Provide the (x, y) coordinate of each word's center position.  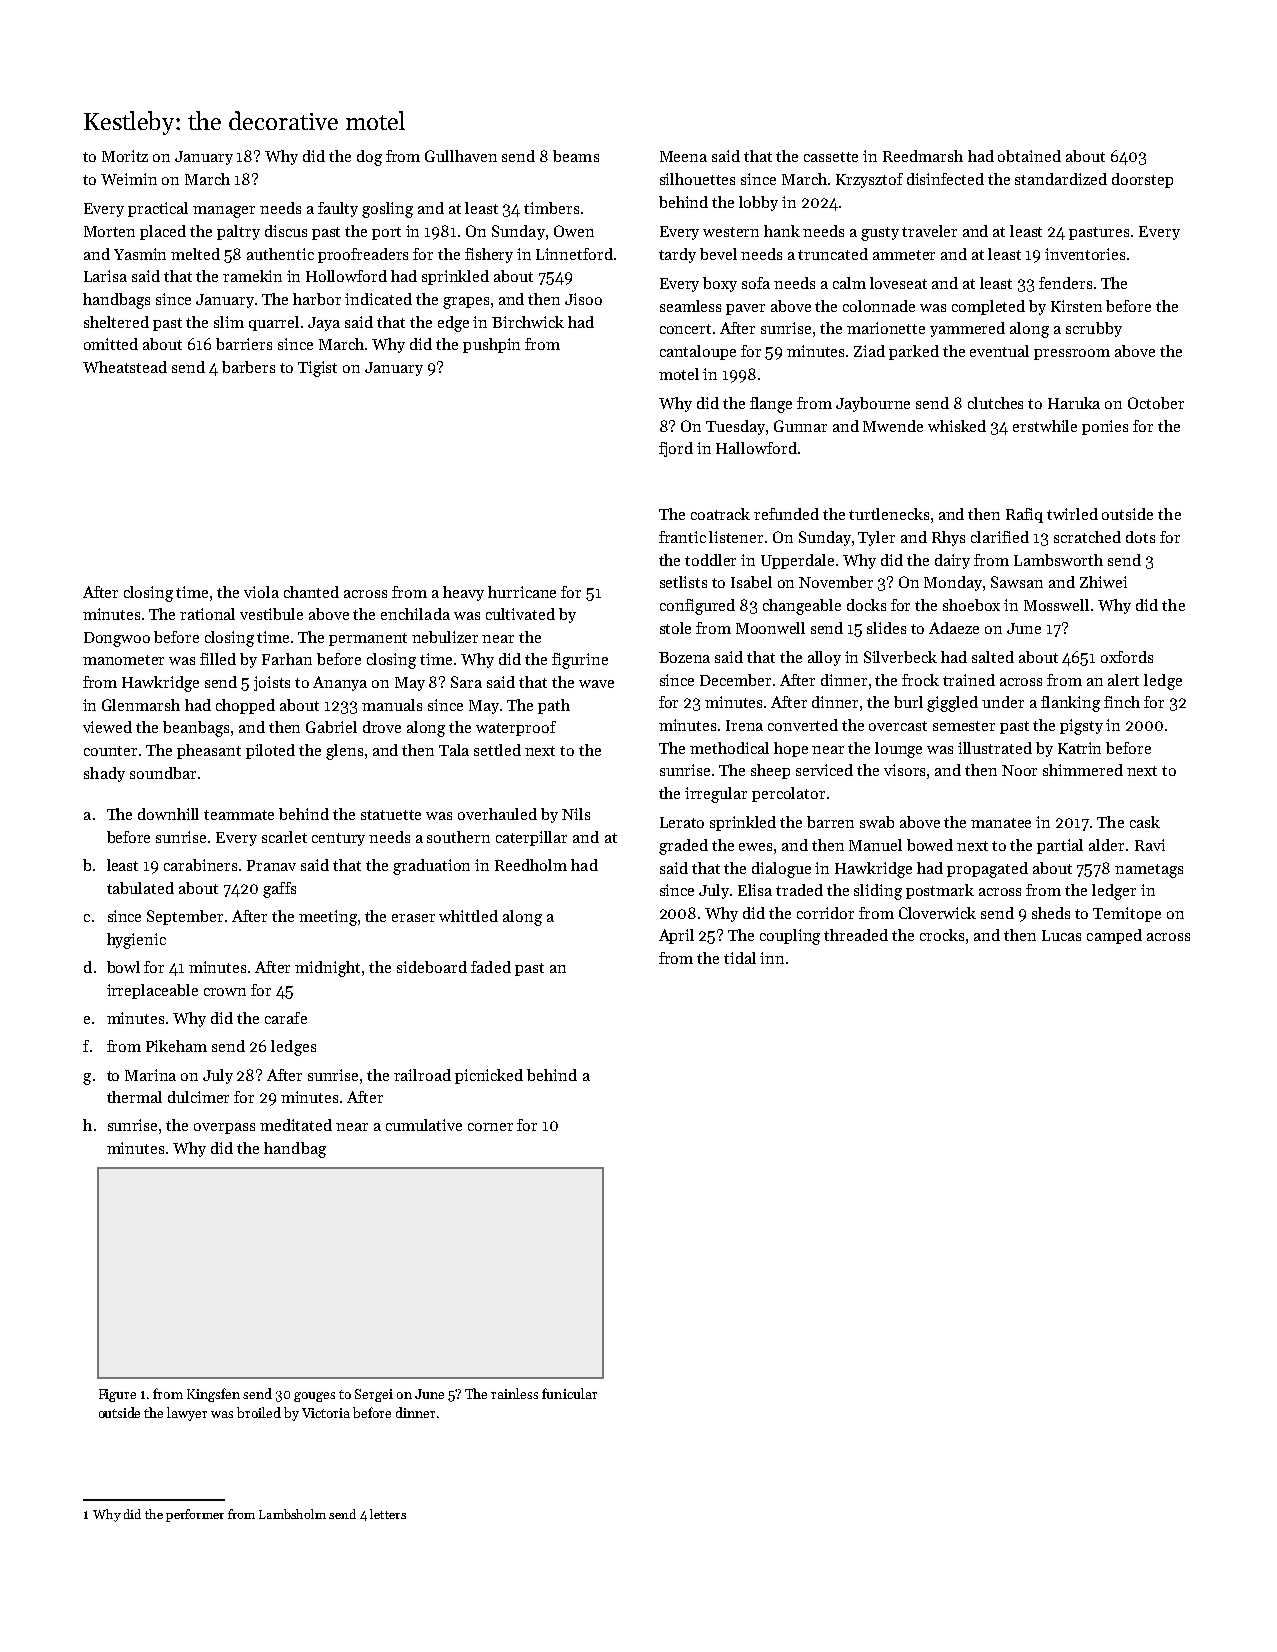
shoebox (971, 605)
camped (1114, 936)
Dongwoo (117, 639)
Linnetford (574, 254)
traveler (929, 231)
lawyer (187, 1414)
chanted (311, 592)
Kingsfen (213, 1395)
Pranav (271, 865)
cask (1145, 822)
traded (799, 890)
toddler (710, 560)
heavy (463, 593)
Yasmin (140, 254)
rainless (514, 1393)
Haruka (1074, 403)
